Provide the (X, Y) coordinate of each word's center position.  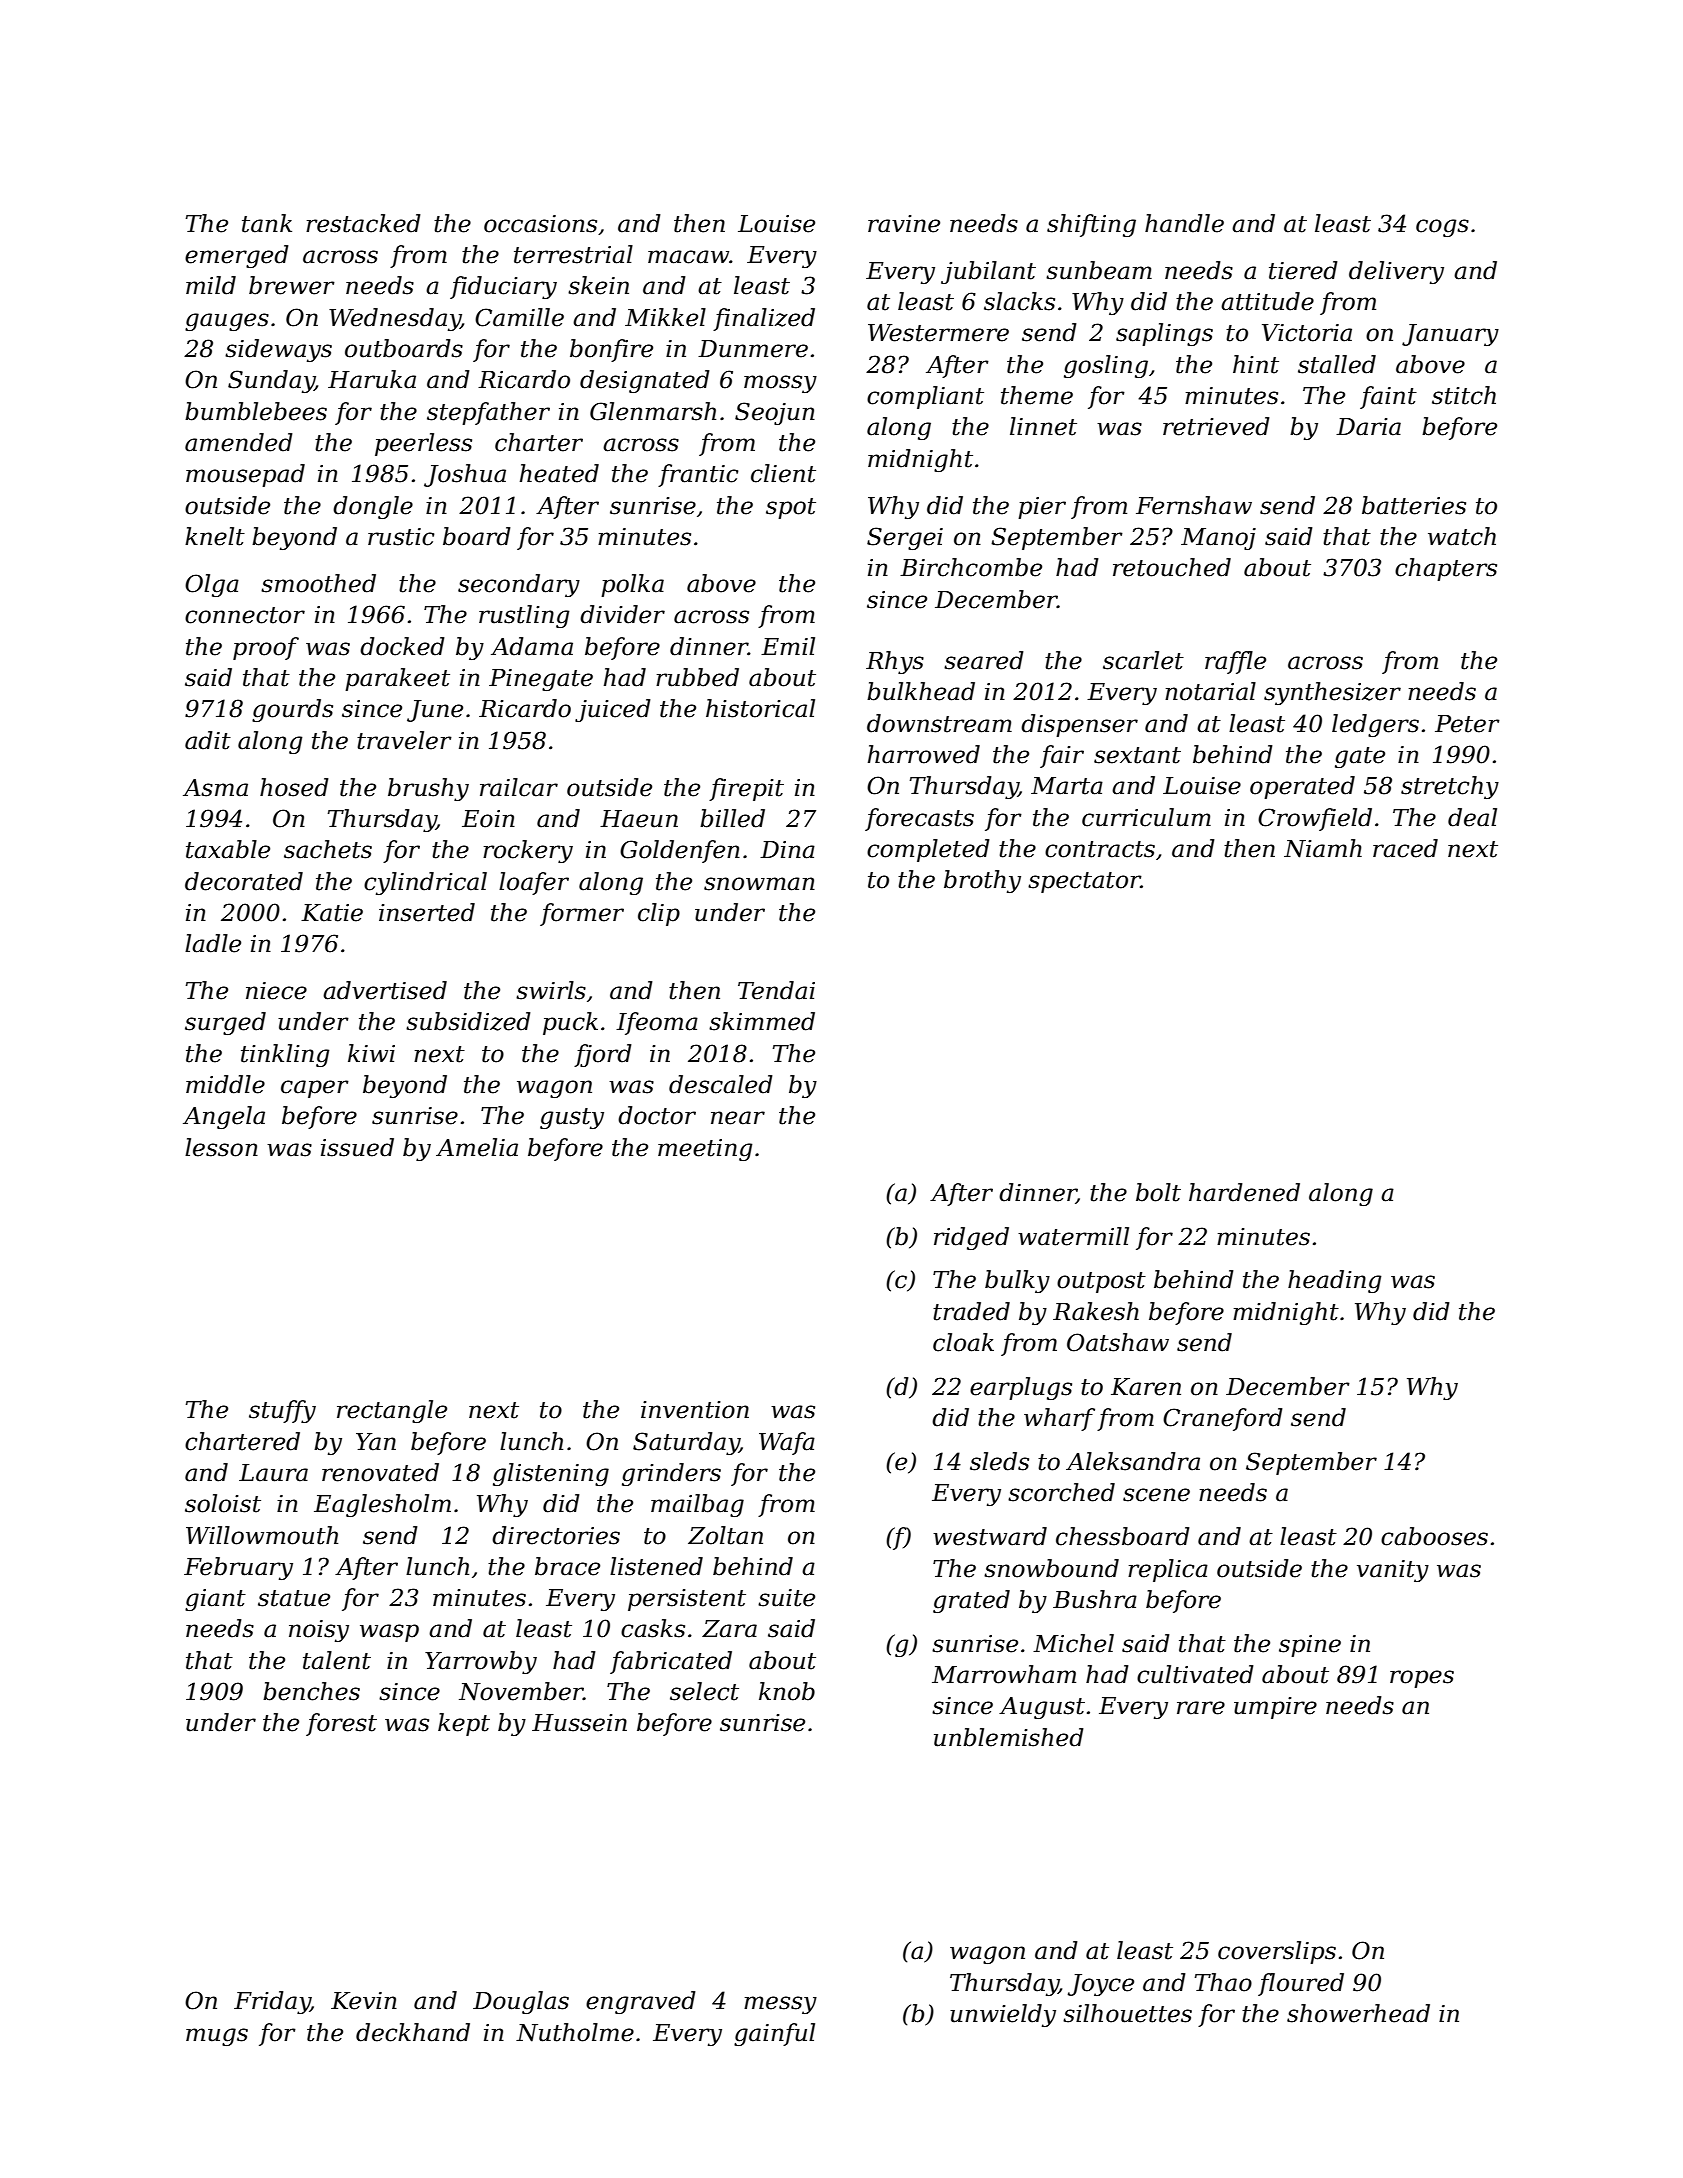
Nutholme (575, 2032)
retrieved (1216, 426)
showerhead (1358, 2013)
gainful (774, 2034)
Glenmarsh (653, 411)
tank (267, 223)
